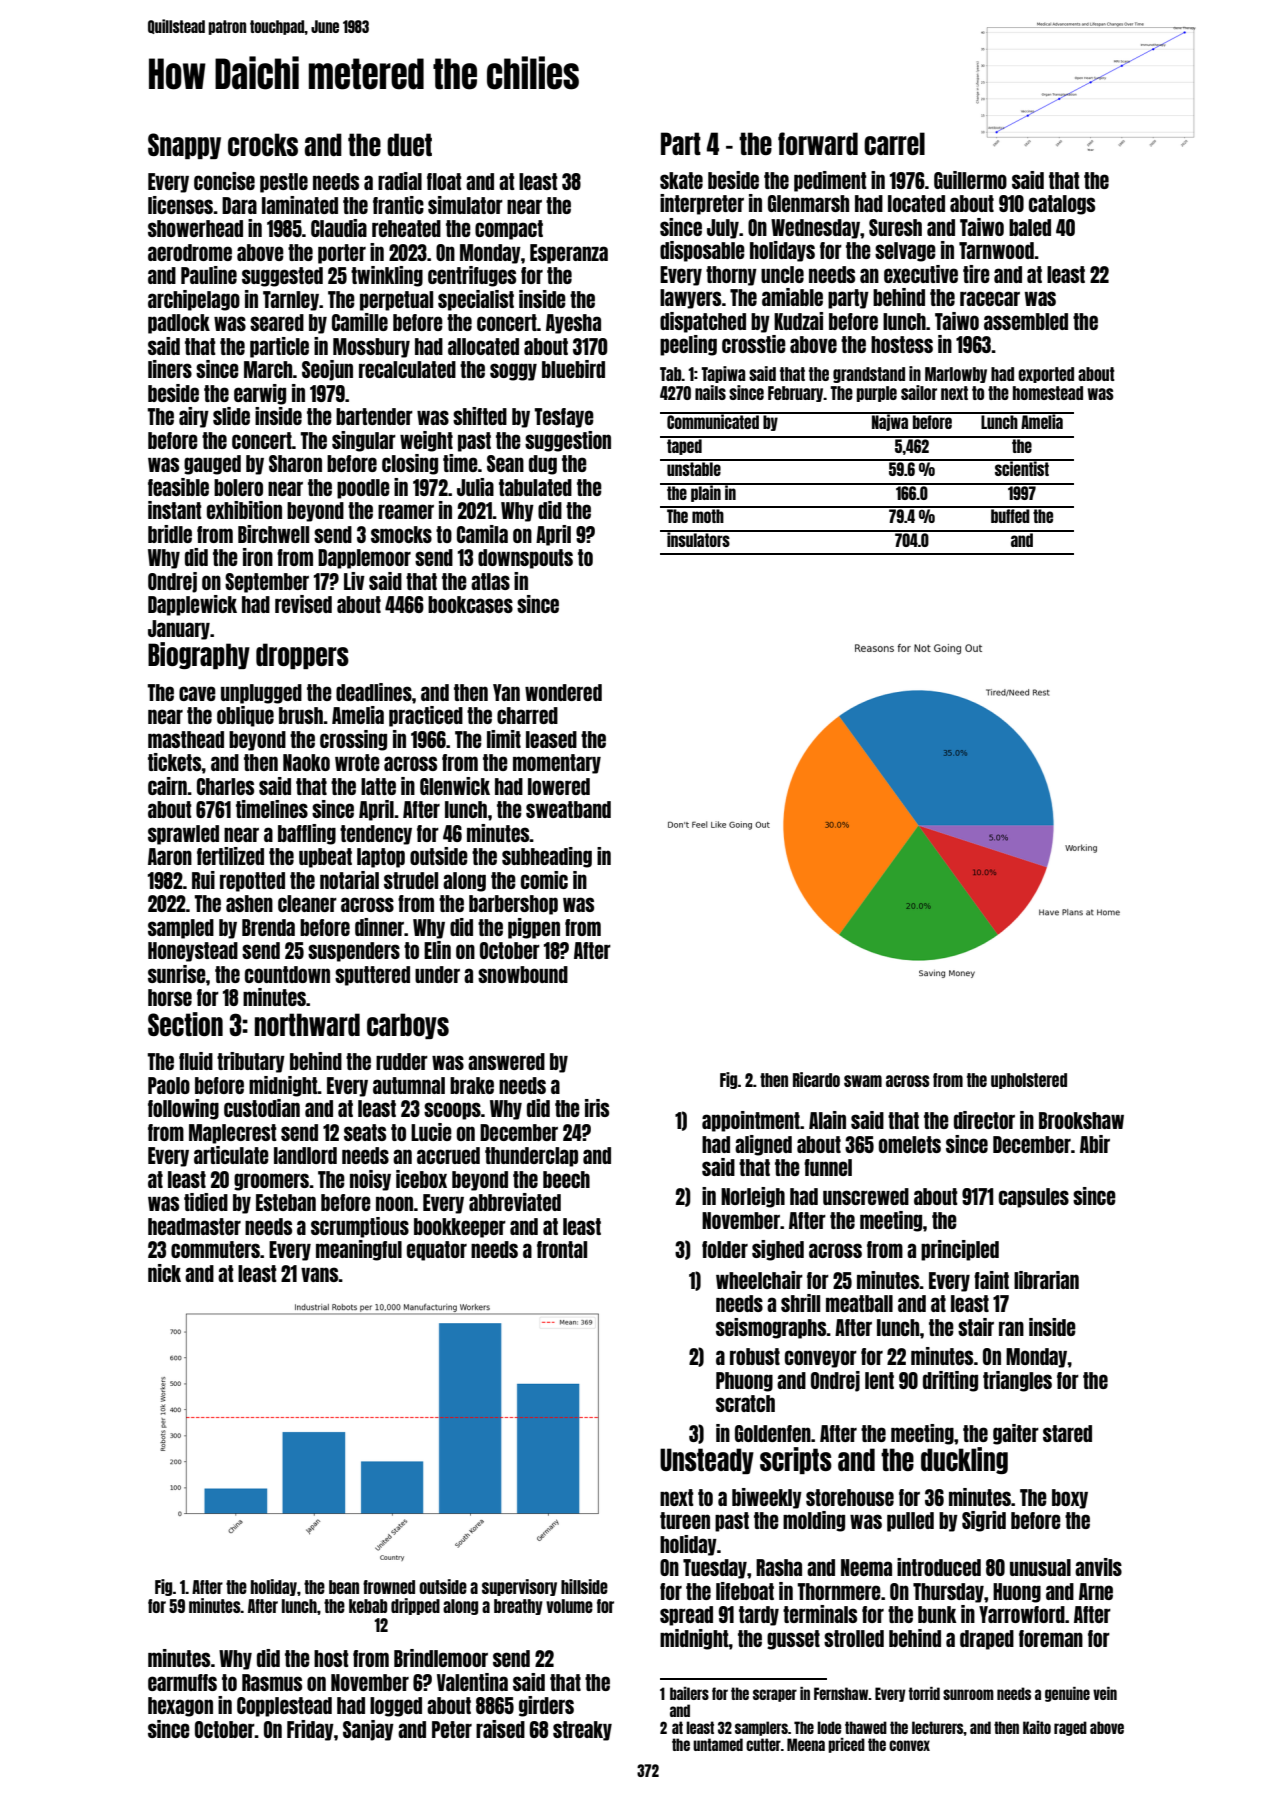 The image size is (1275, 1803). What do you see at coordinates (184, 146) in the screenshot?
I see `Snappy` at bounding box center [184, 146].
